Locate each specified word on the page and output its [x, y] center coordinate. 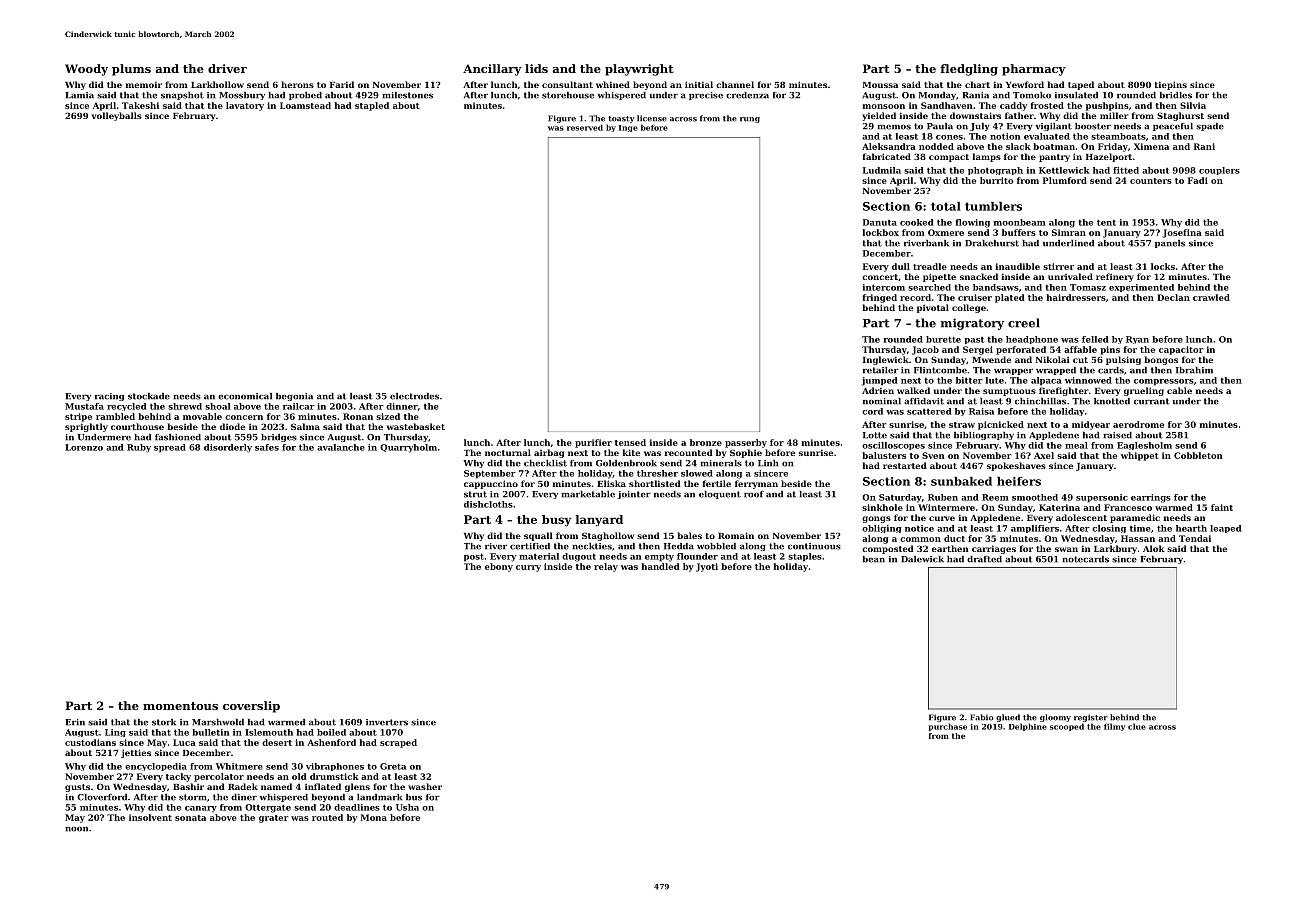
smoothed [1035, 497]
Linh [768, 463]
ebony [499, 567]
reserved [585, 127]
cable [1179, 390]
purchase [947, 727]
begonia [294, 397]
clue [1137, 726]
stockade [149, 396]
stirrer [1058, 266]
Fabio [982, 717]
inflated [323, 786]
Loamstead [305, 105]
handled [661, 566]
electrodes [414, 396]
